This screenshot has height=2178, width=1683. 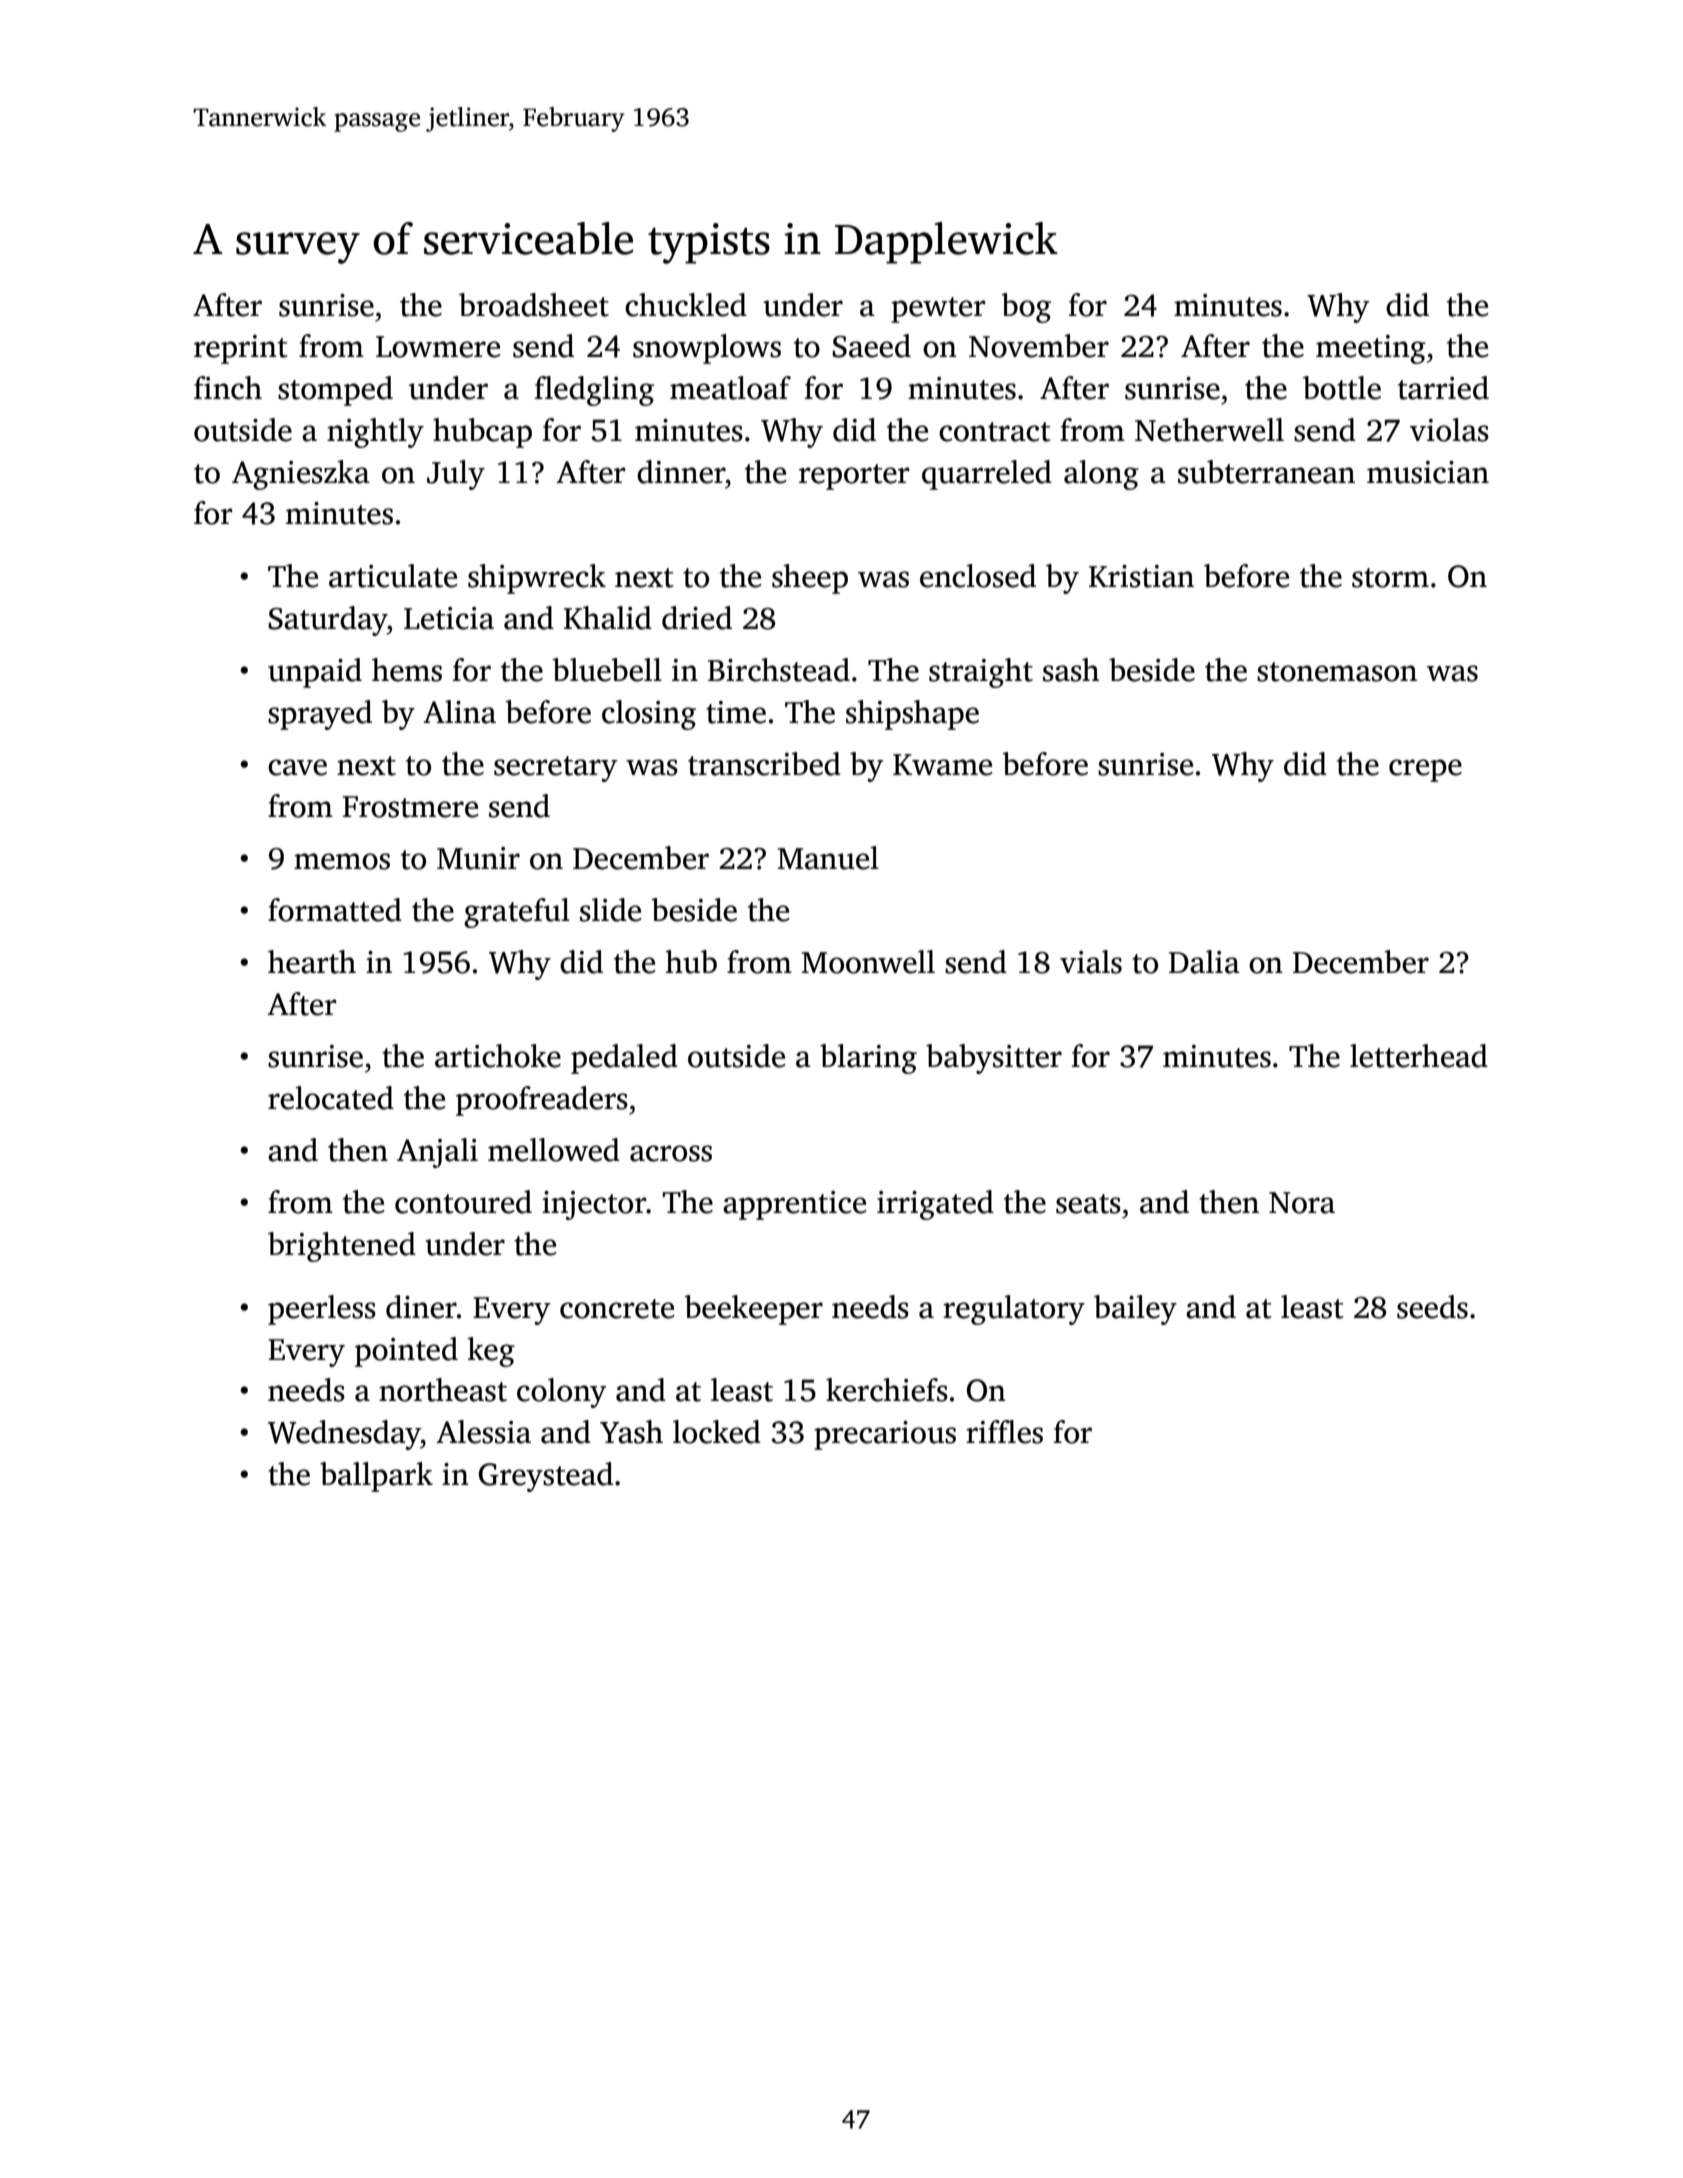 What do you see at coordinates (872, 346) in the screenshot?
I see `Saeed` at bounding box center [872, 346].
